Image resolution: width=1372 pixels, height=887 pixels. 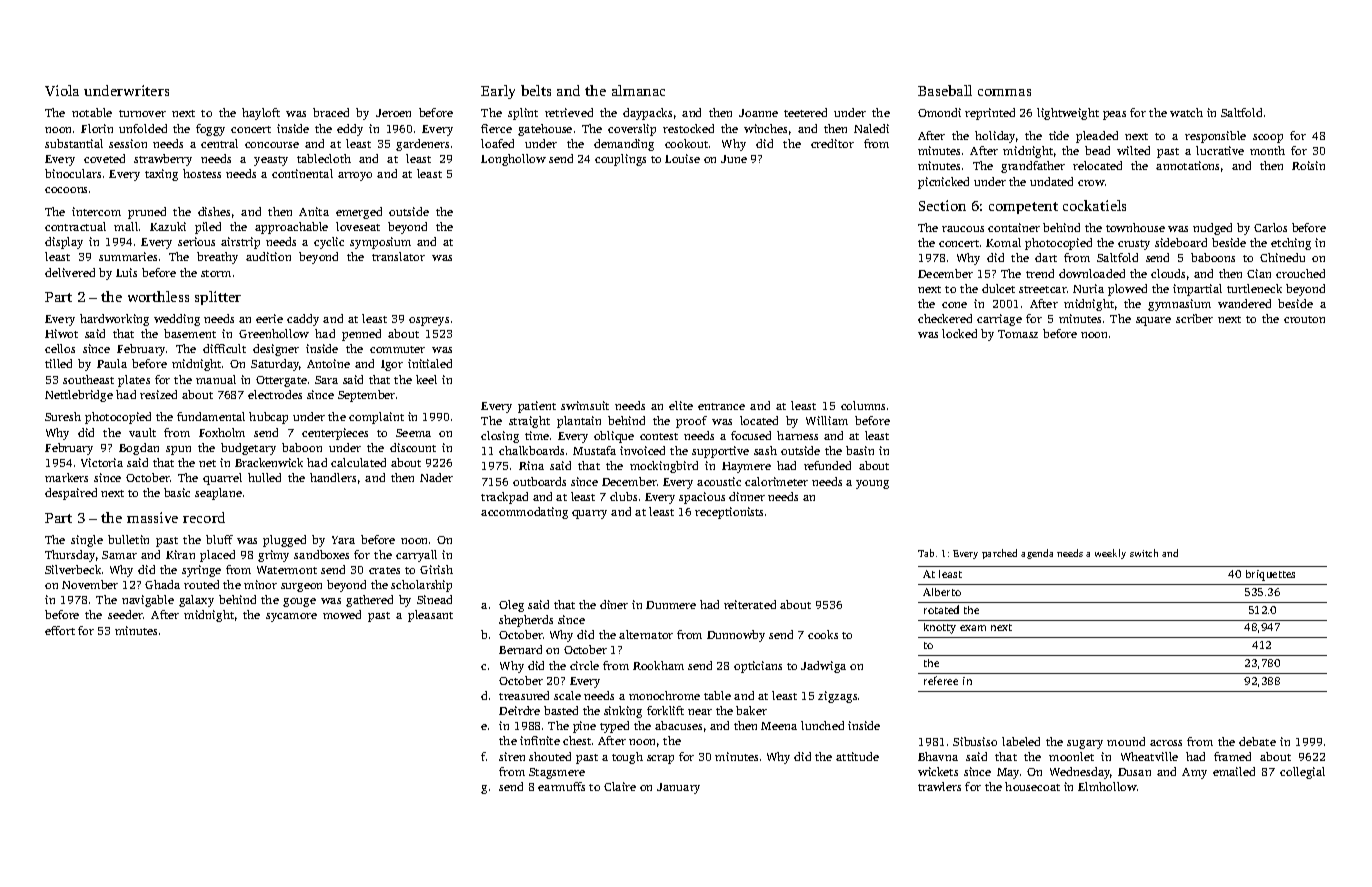 What do you see at coordinates (524, 695) in the screenshot?
I see `treasured` at bounding box center [524, 695].
